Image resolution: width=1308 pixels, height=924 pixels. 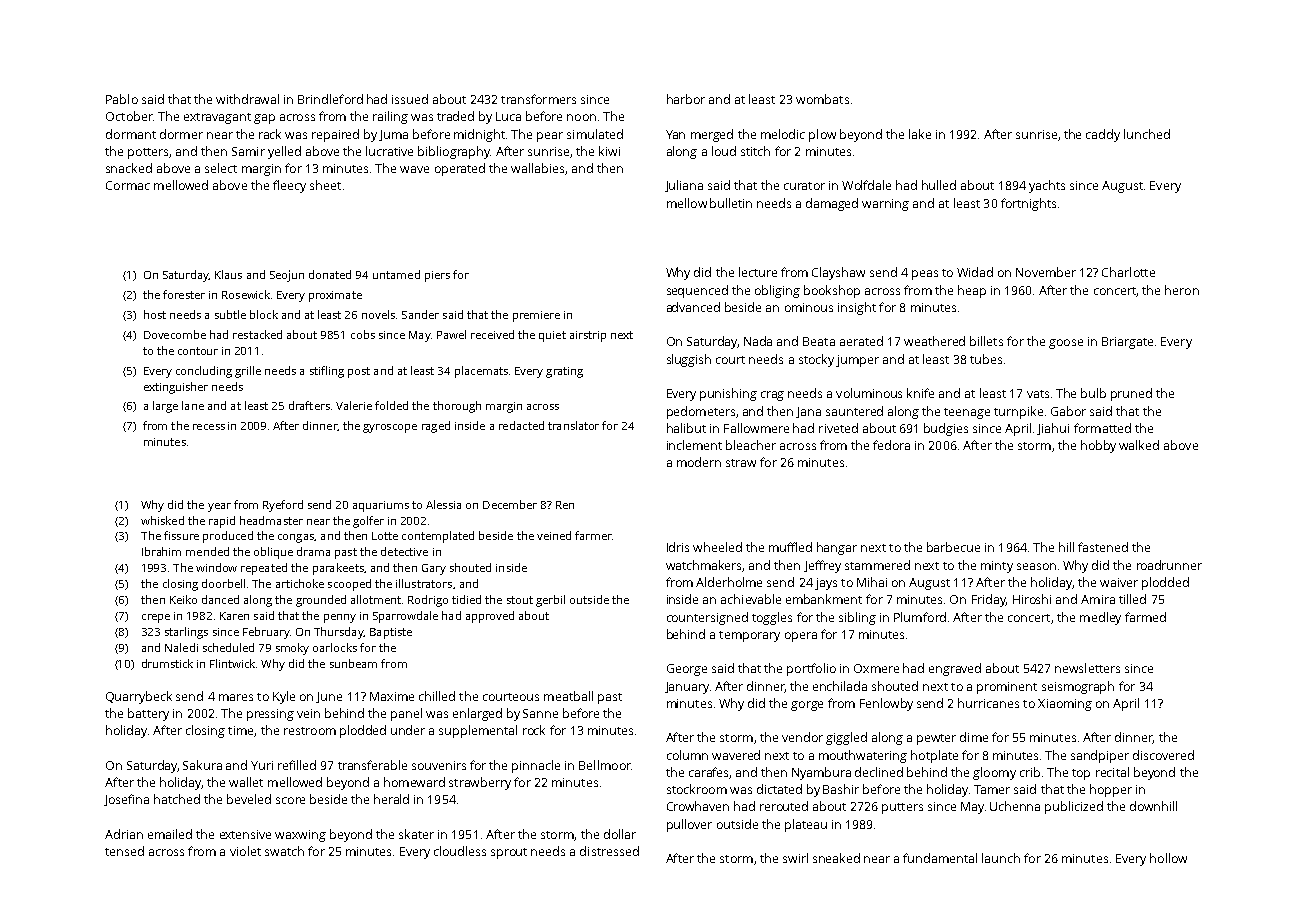 I want to click on Brindleford, so click(x=330, y=99).
